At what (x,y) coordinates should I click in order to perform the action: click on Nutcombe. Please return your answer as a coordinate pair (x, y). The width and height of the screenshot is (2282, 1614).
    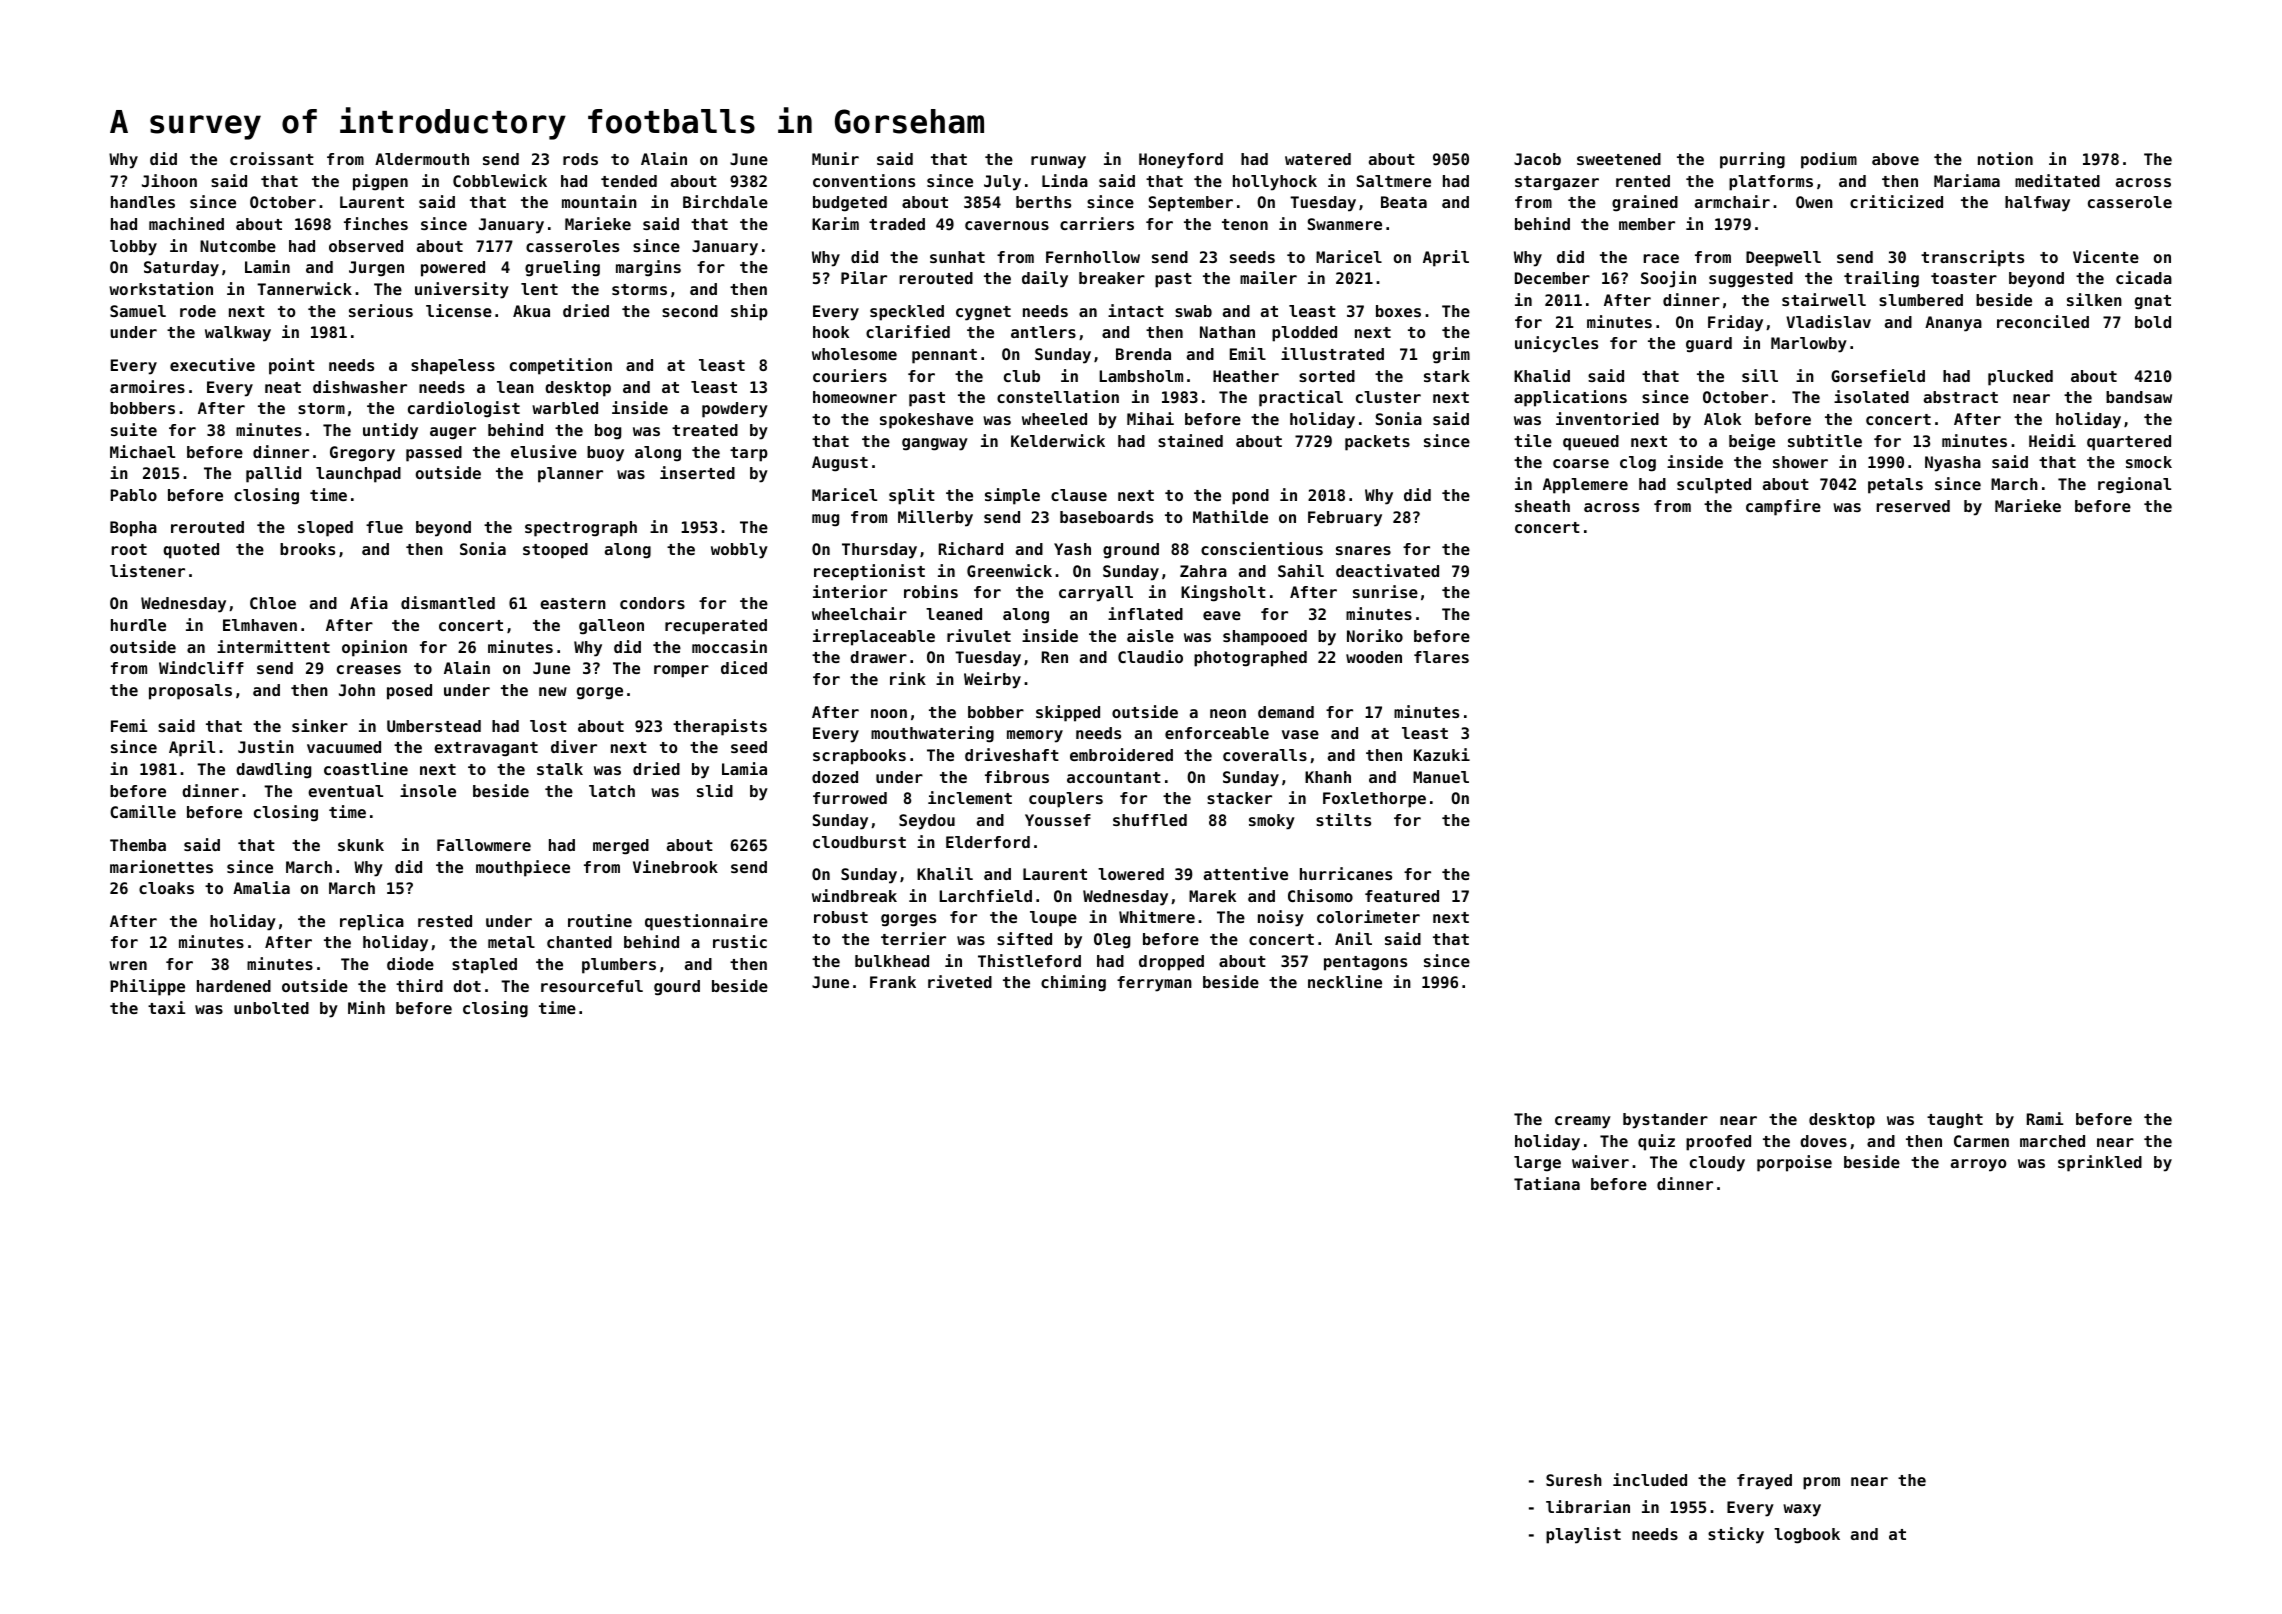
    Looking at the image, I should click on (238, 246).
